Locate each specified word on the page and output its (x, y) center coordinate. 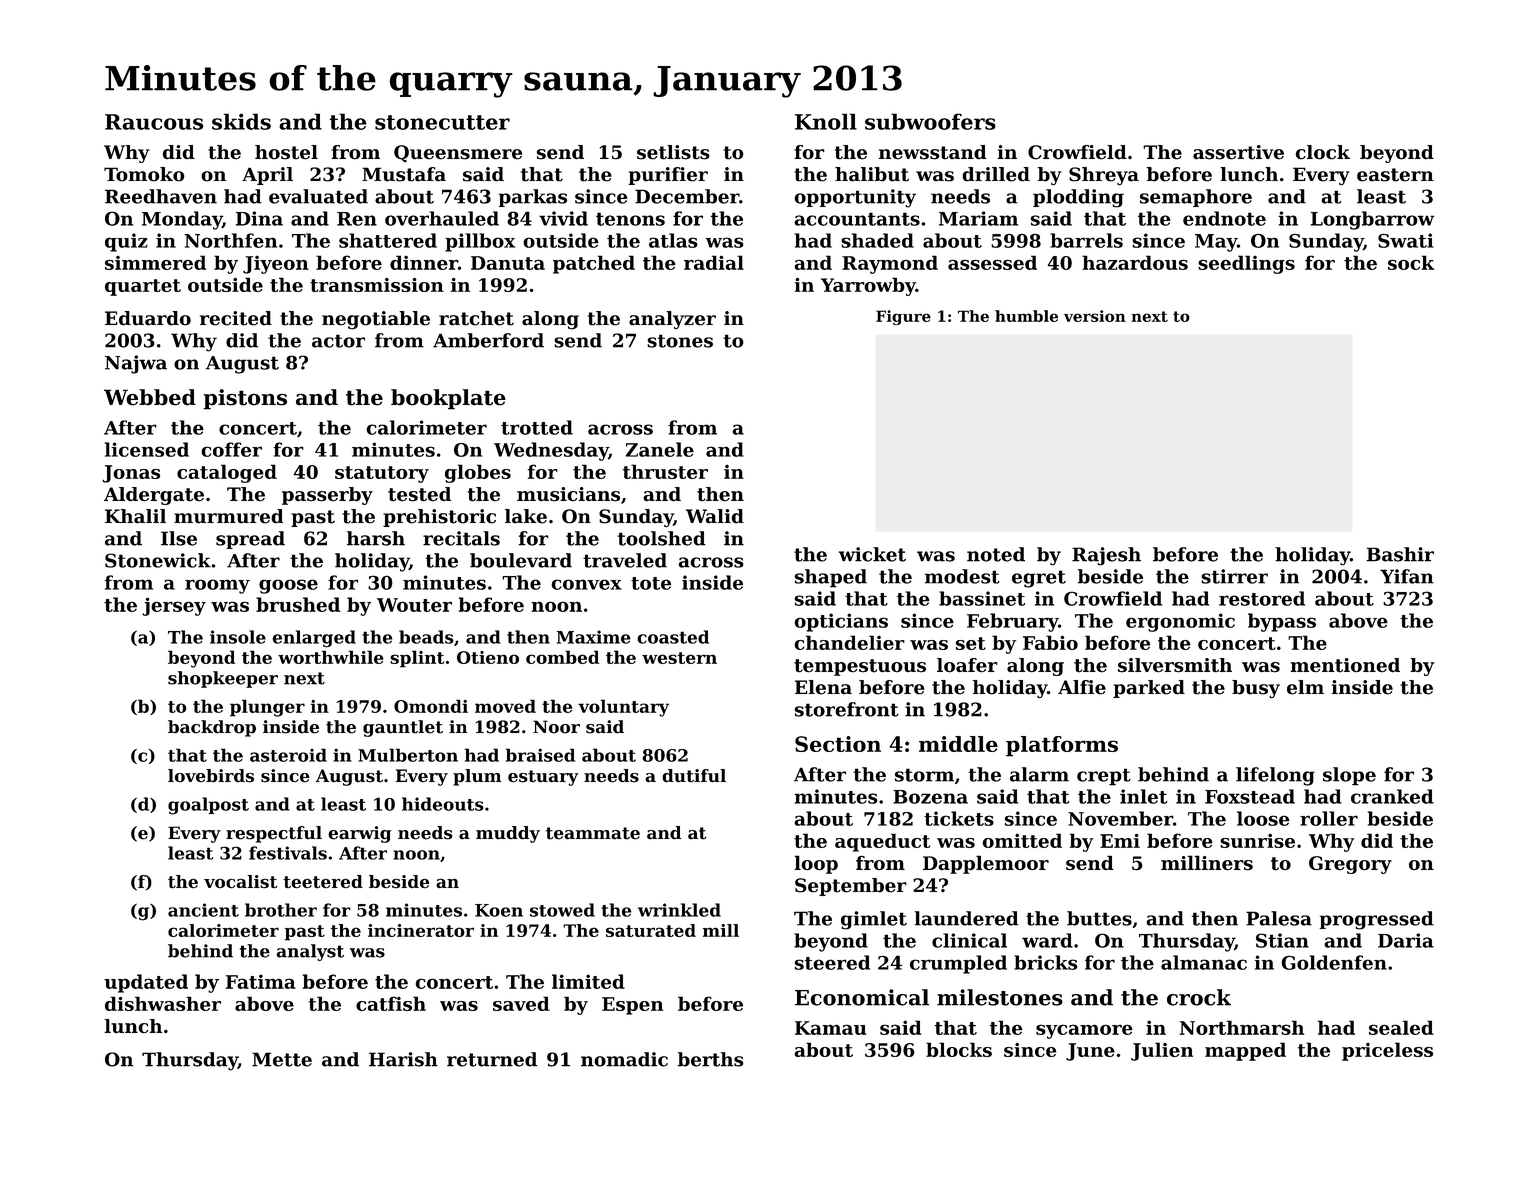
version (1095, 316)
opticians (841, 622)
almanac (1204, 962)
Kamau (830, 1028)
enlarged (314, 639)
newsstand (933, 152)
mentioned (1345, 665)
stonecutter (442, 122)
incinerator (421, 930)
